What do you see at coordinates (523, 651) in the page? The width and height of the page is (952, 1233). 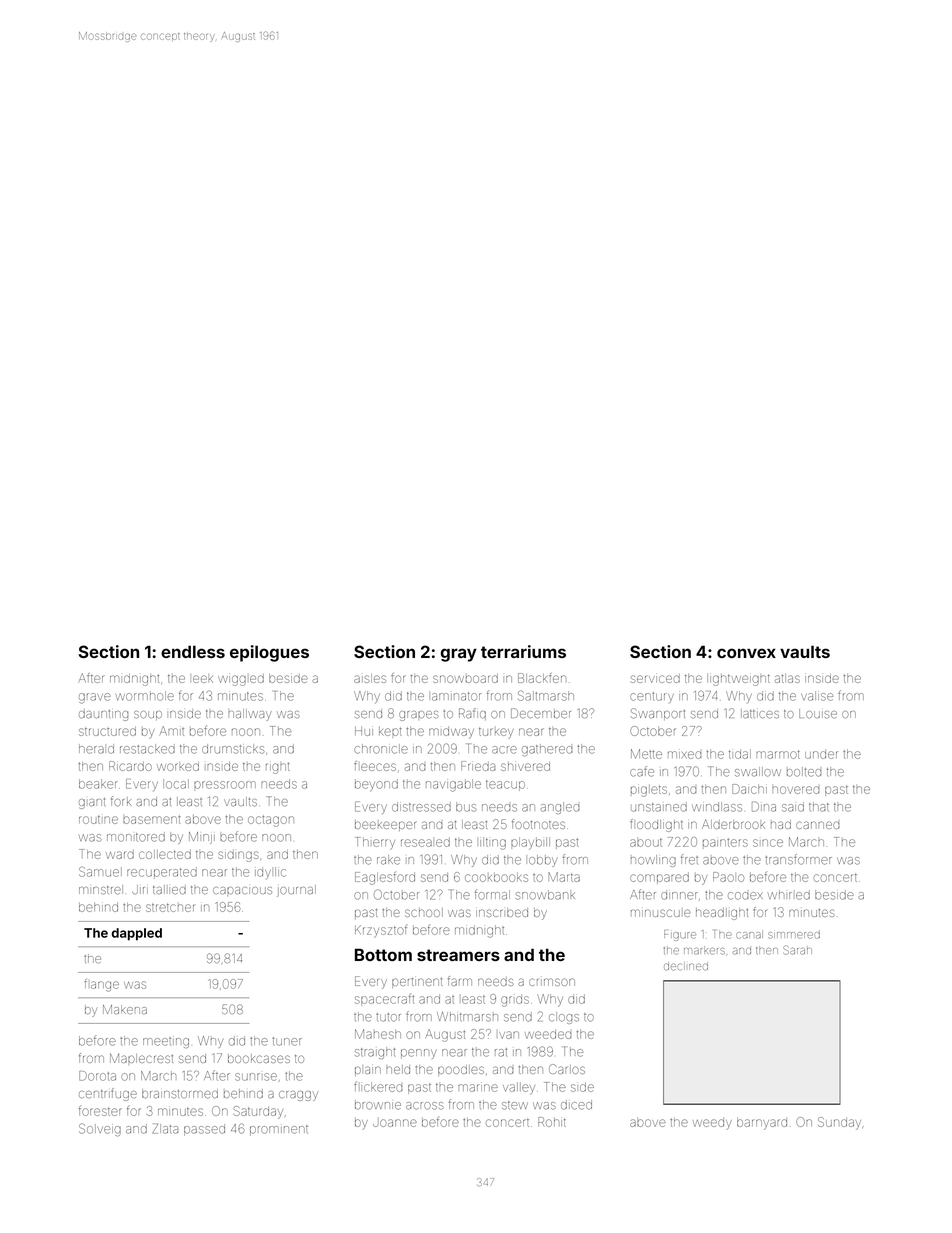 I see `terrariums` at bounding box center [523, 651].
